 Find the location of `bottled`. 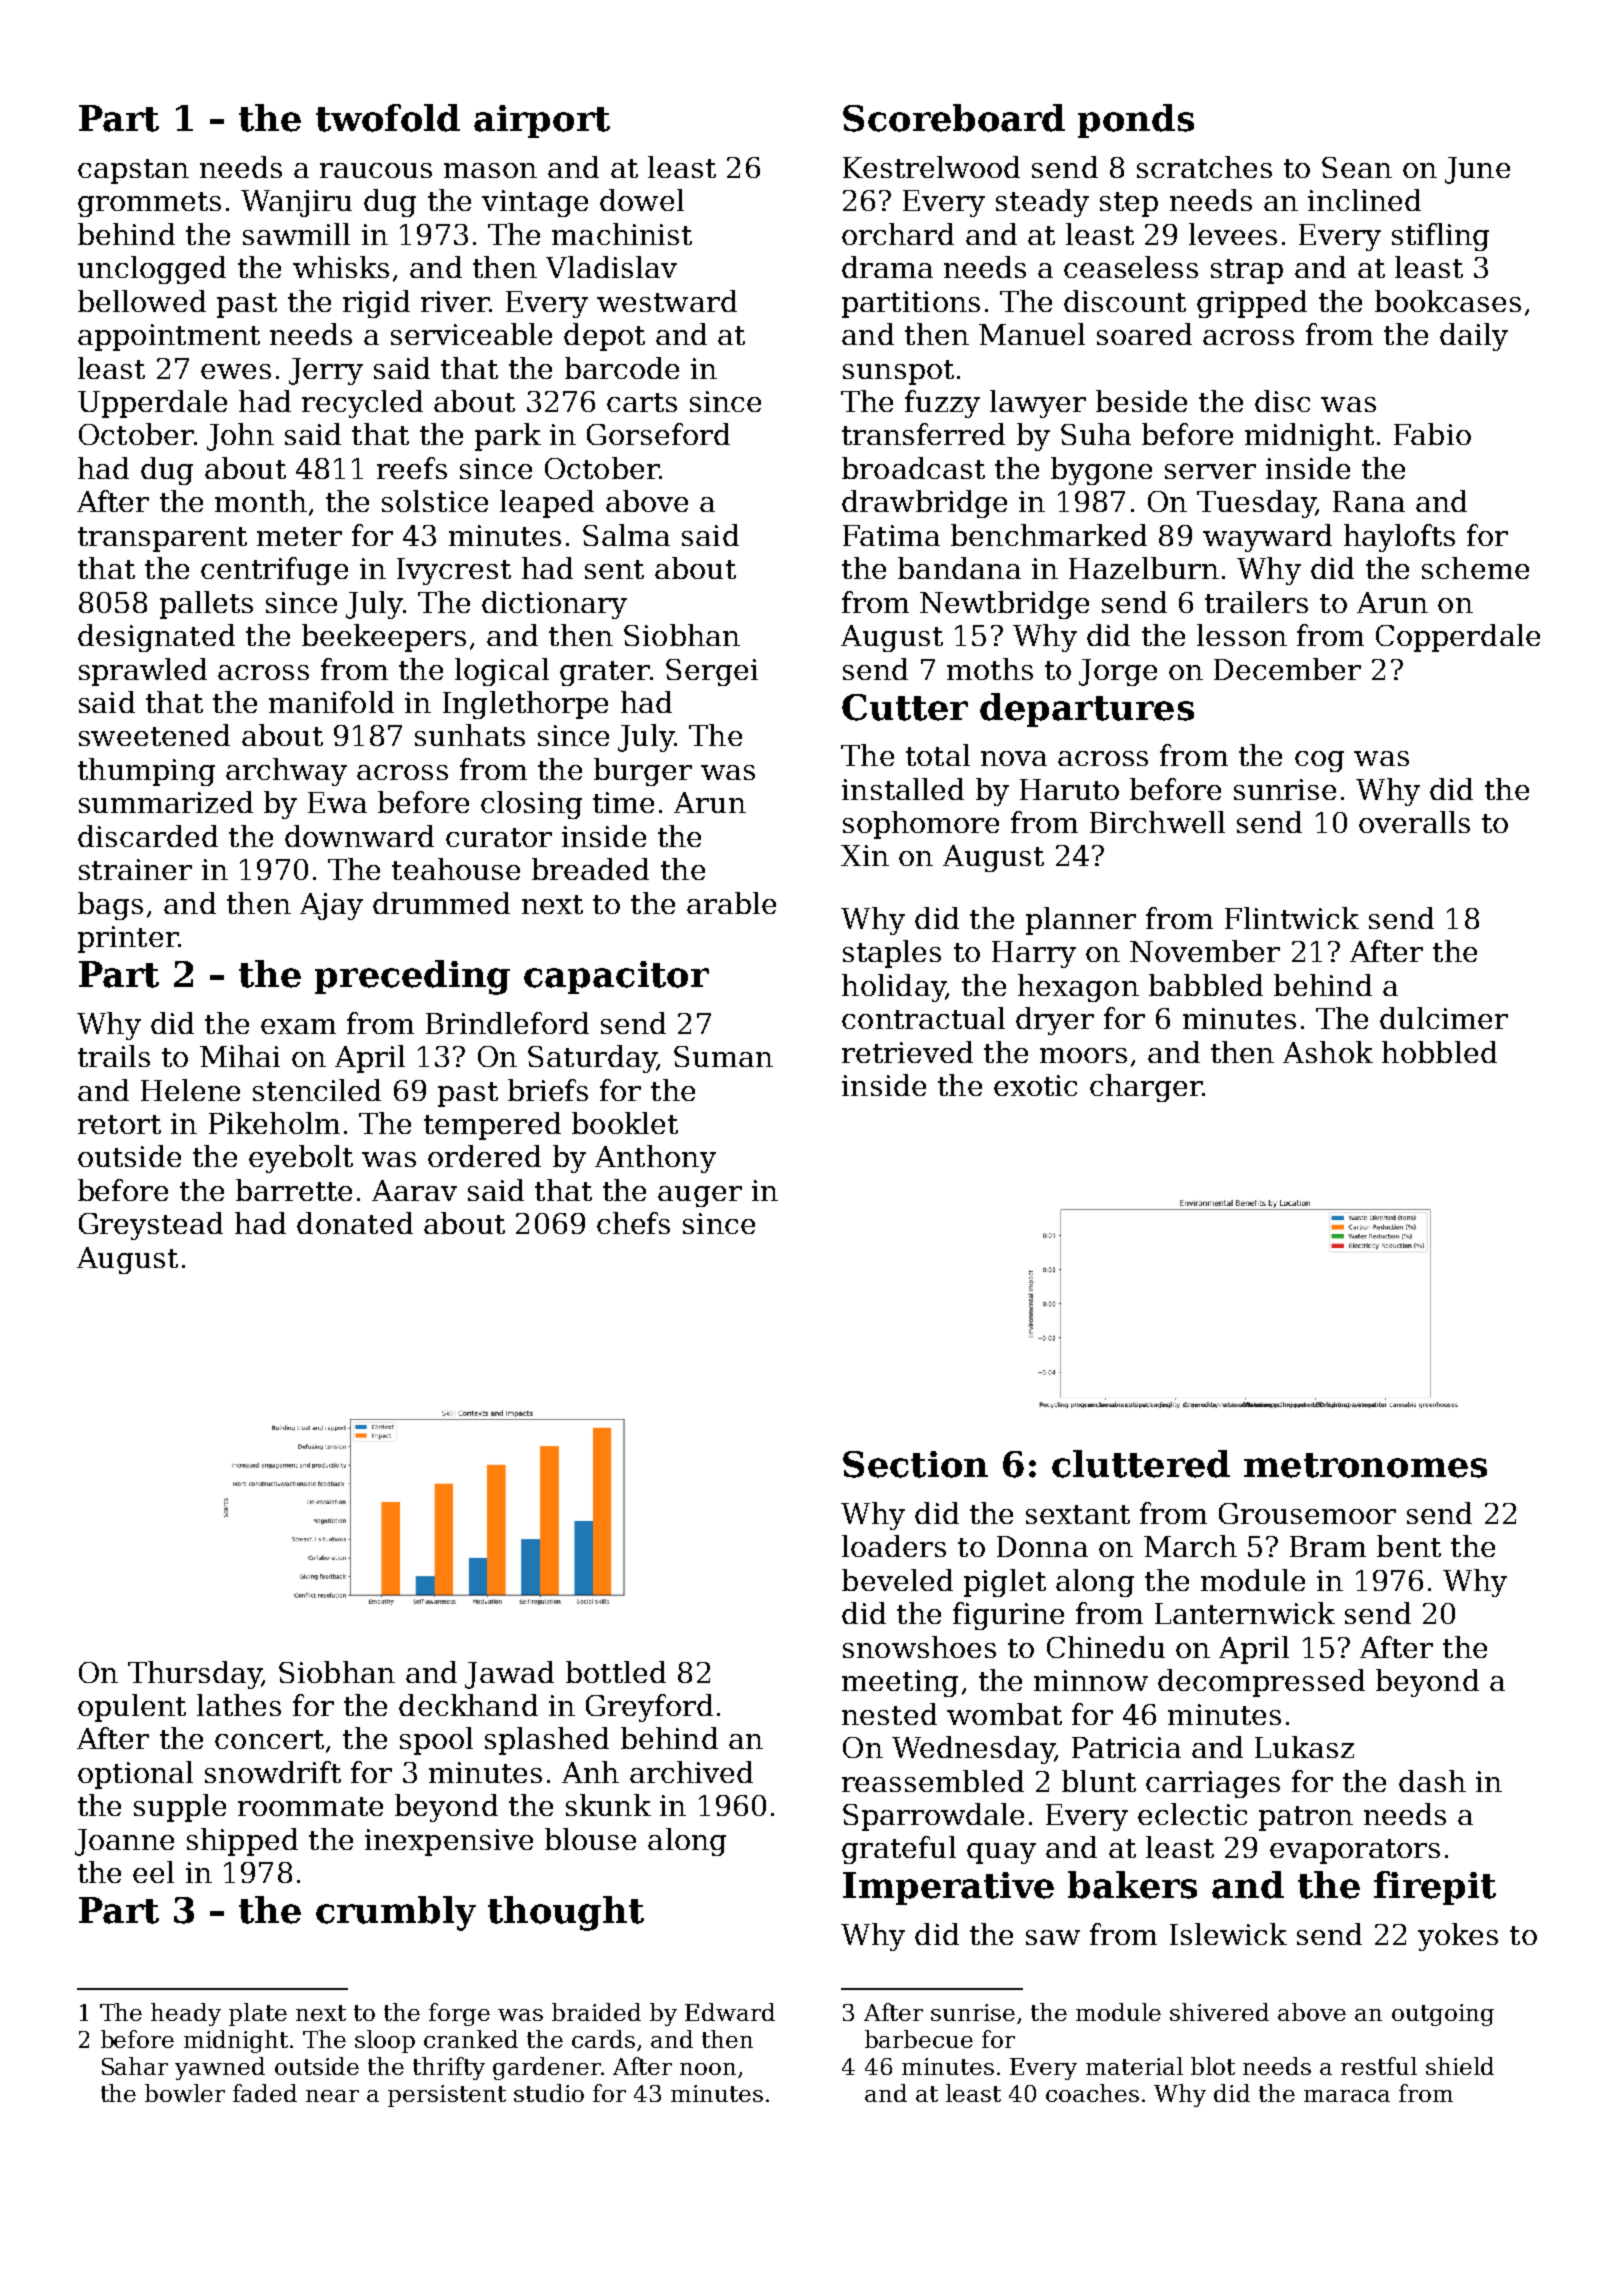

bottled is located at coordinates (616, 1672).
